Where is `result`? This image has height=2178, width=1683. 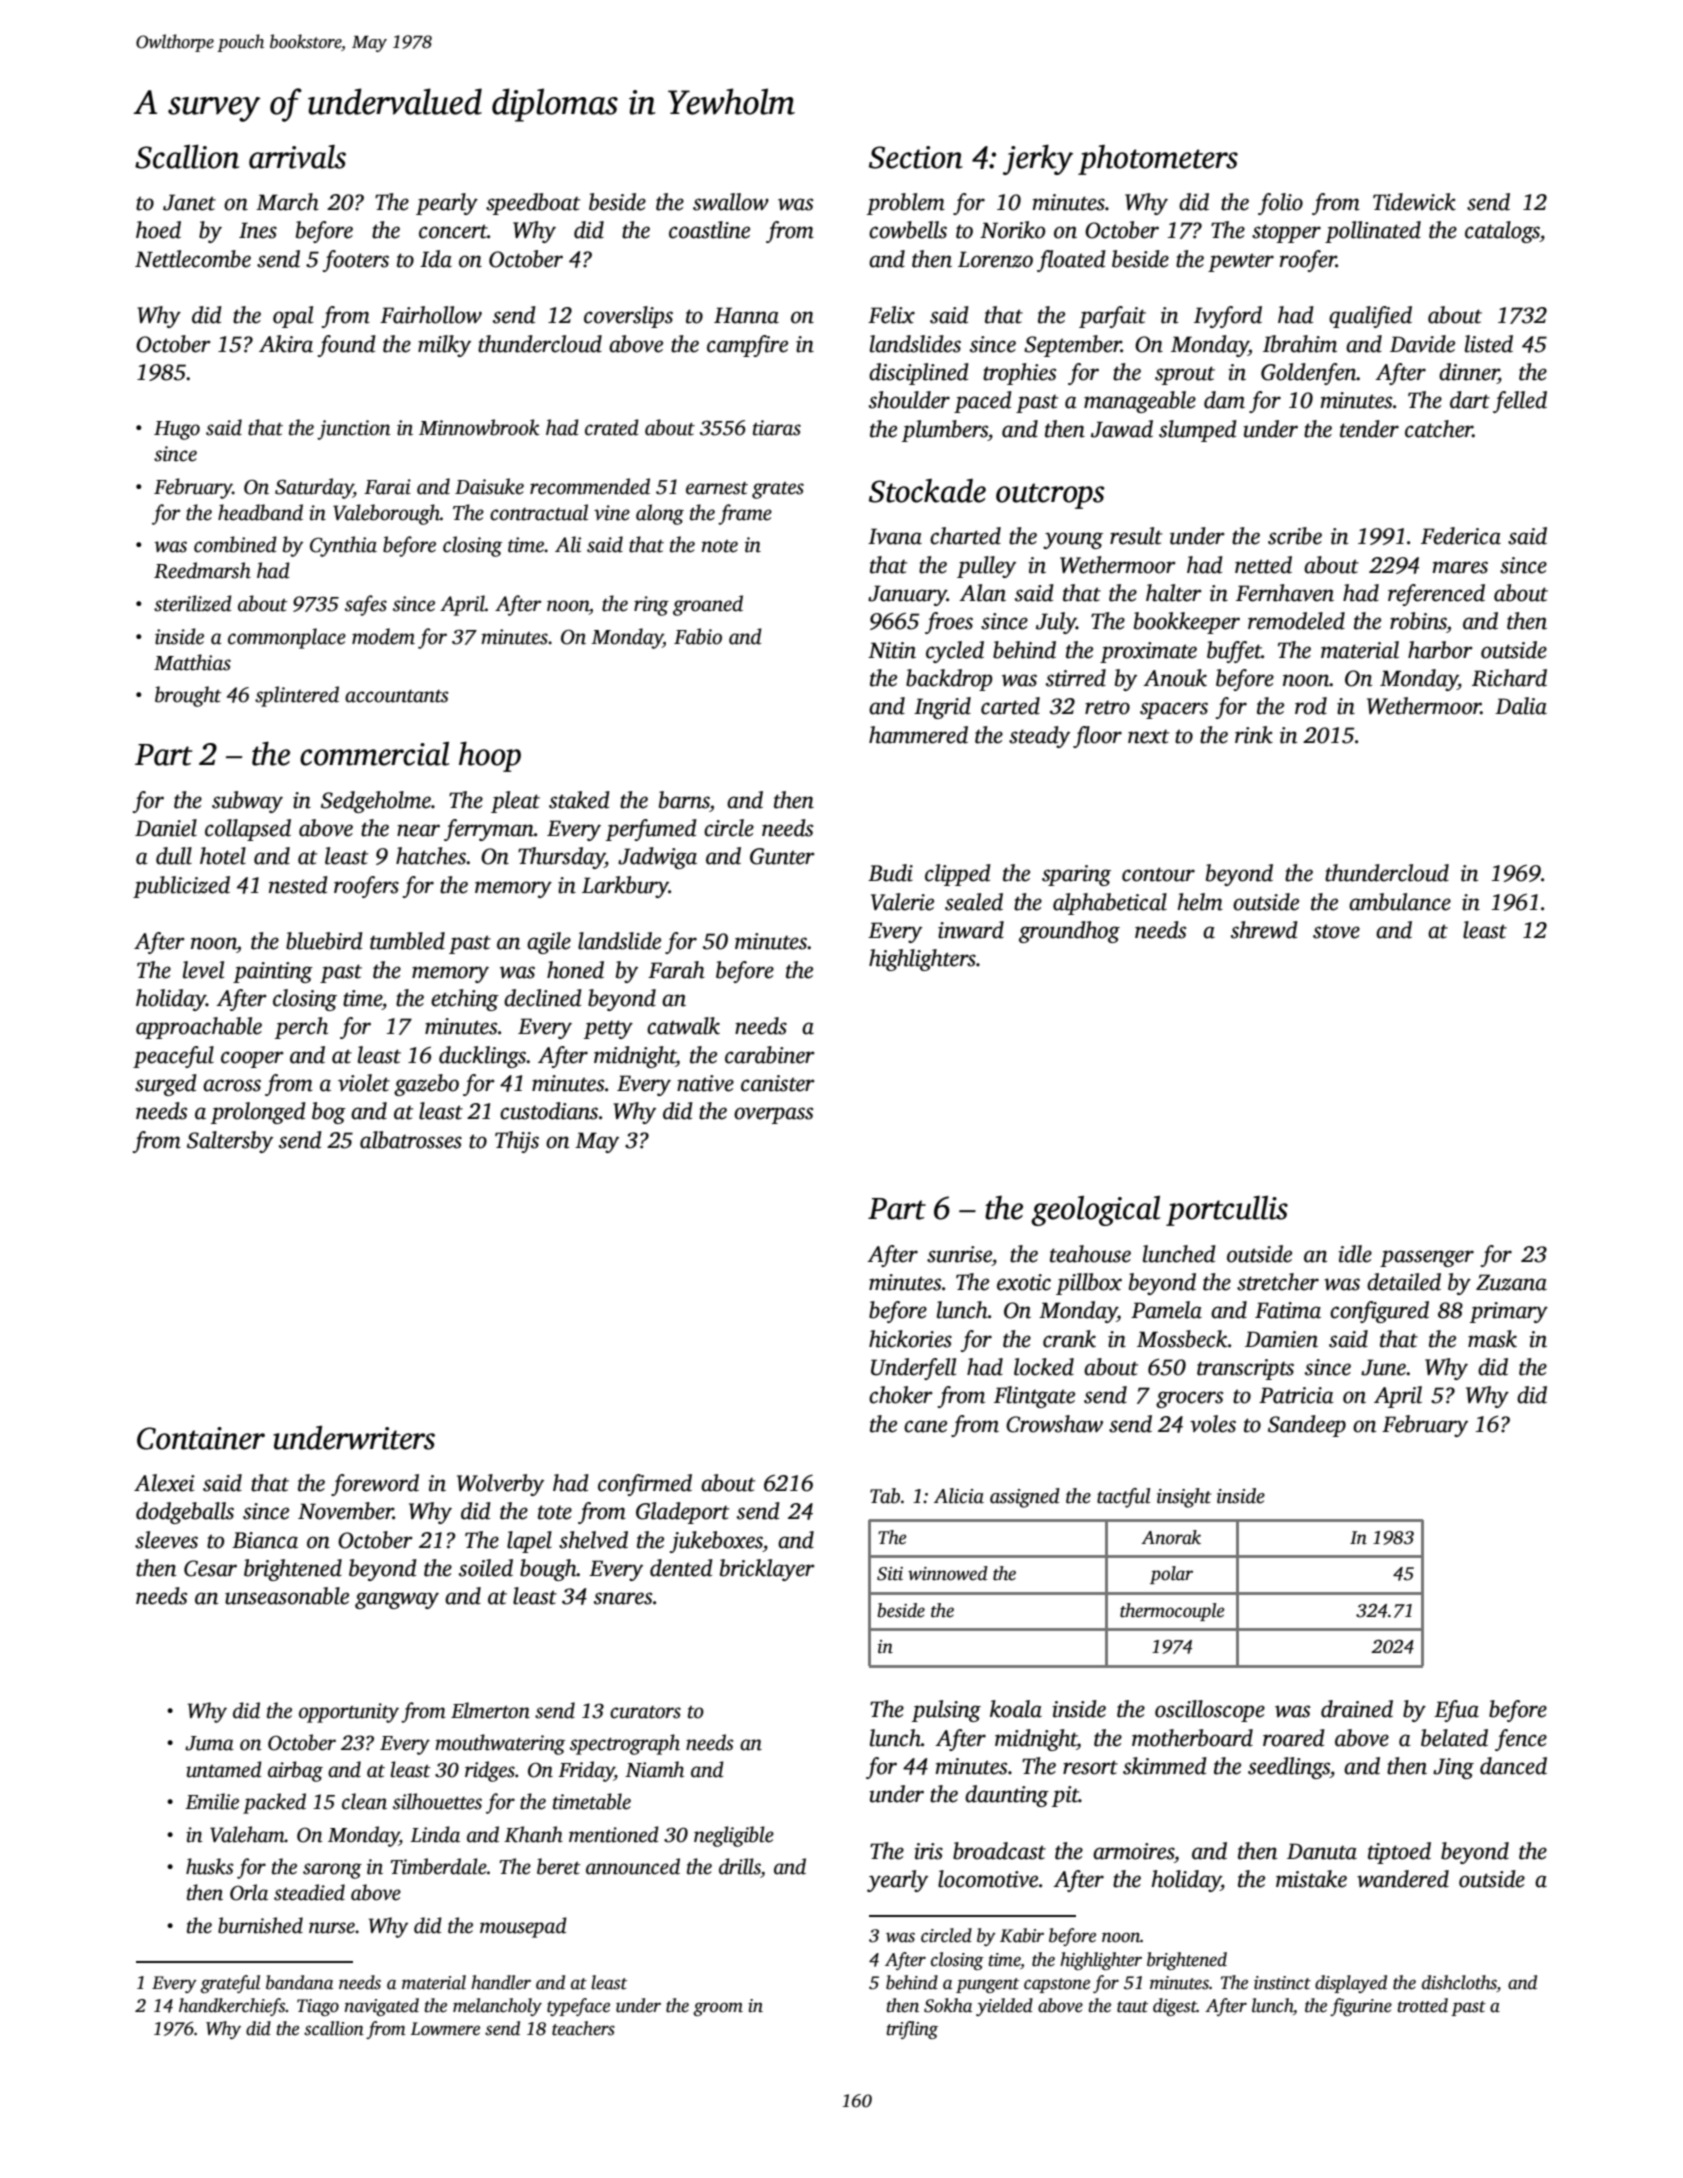 result is located at coordinates (1136, 536).
